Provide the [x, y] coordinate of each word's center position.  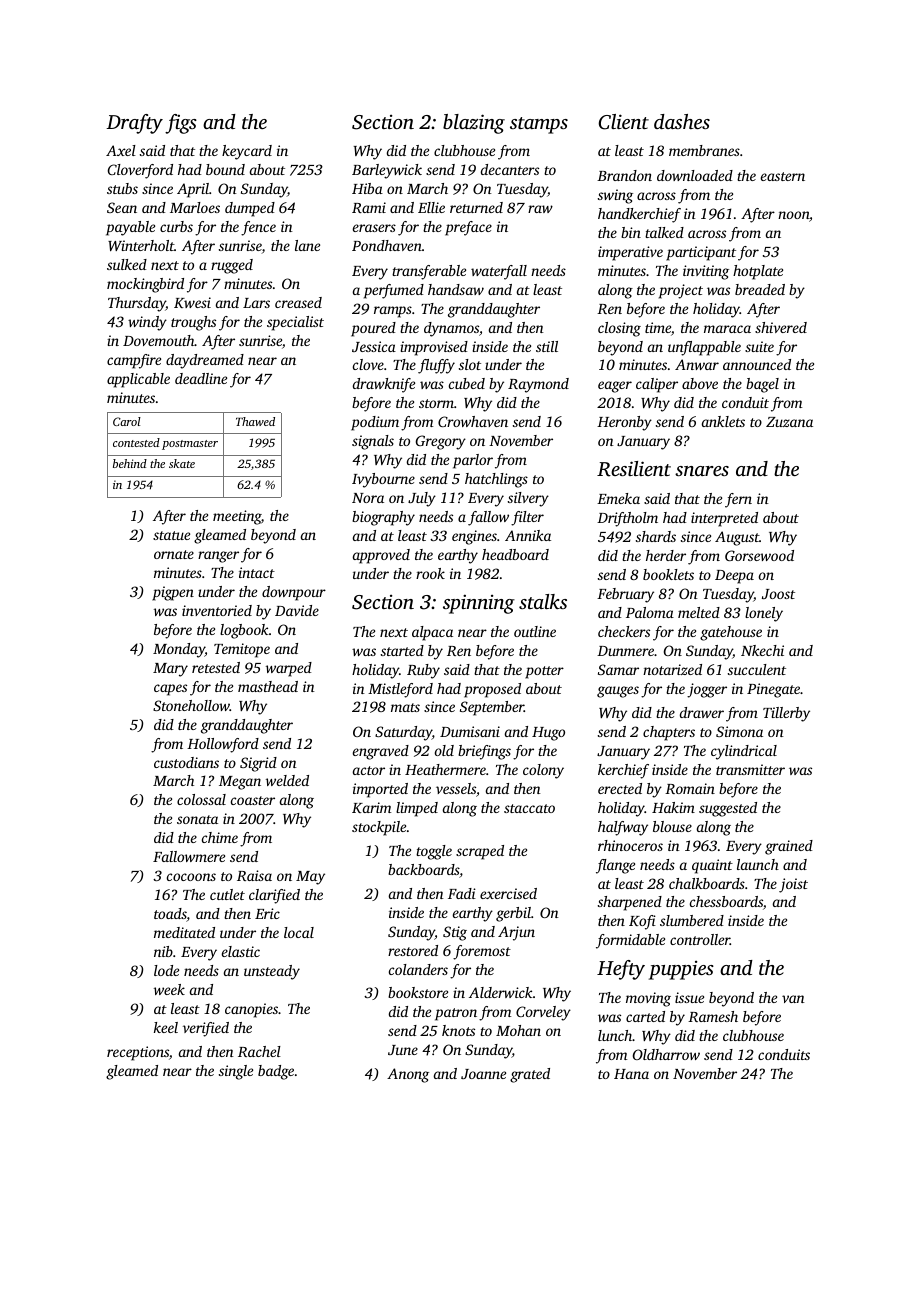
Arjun [516, 933]
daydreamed [205, 361]
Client [624, 122]
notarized [672, 669]
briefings [484, 752]
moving [648, 999]
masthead [268, 686]
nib [163, 951]
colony [543, 771]
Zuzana [789, 422]
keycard [247, 152]
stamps [539, 125]
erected [620, 788]
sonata [197, 819]
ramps [393, 312]
